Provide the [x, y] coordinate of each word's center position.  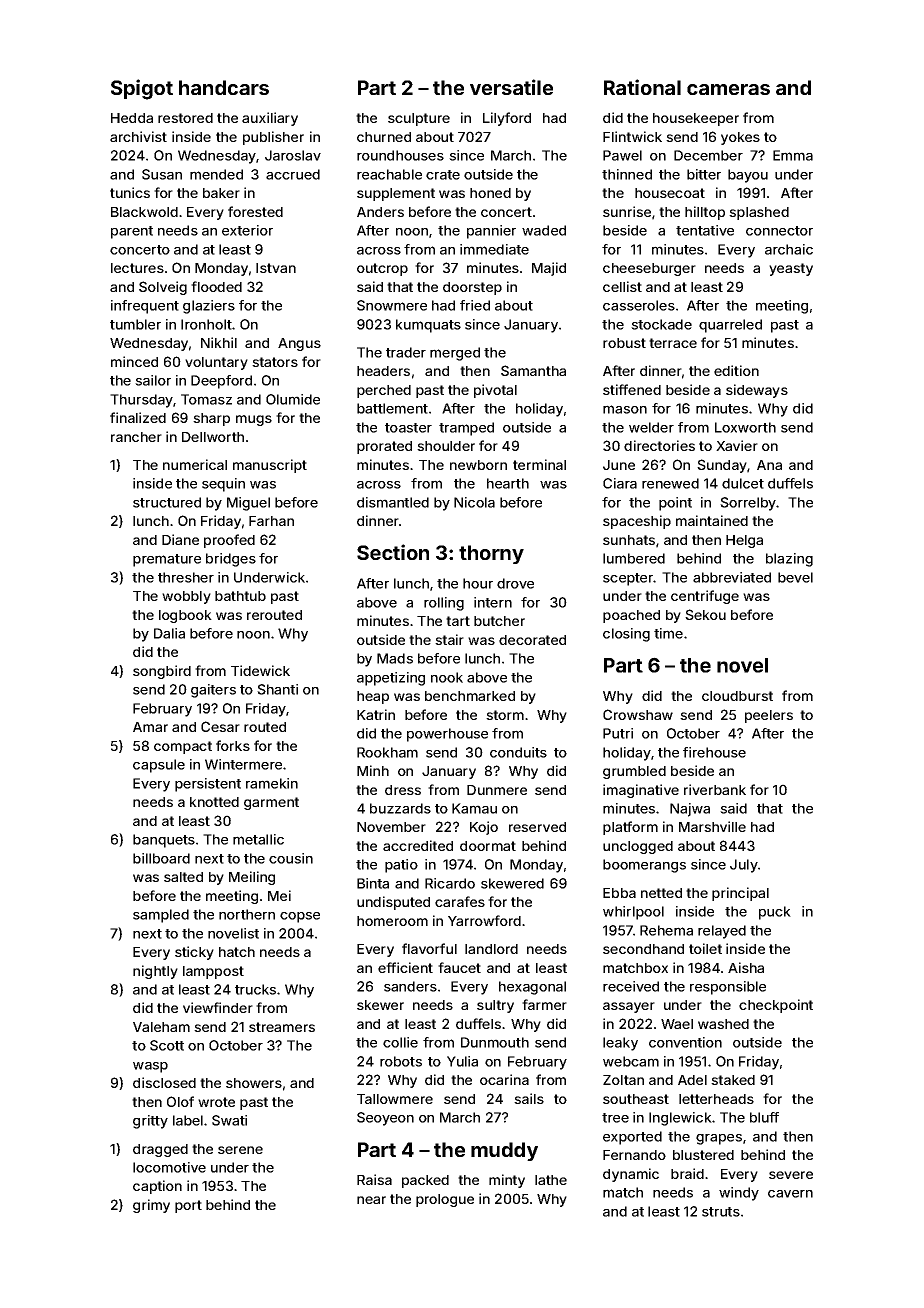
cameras [728, 89]
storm [505, 715]
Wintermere [243, 764]
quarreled [730, 326]
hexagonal [532, 988]
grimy [151, 1206]
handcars [224, 87]
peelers [769, 716]
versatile [511, 87]
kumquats [428, 326]
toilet [705, 948]
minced [134, 361]
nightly [155, 972]
